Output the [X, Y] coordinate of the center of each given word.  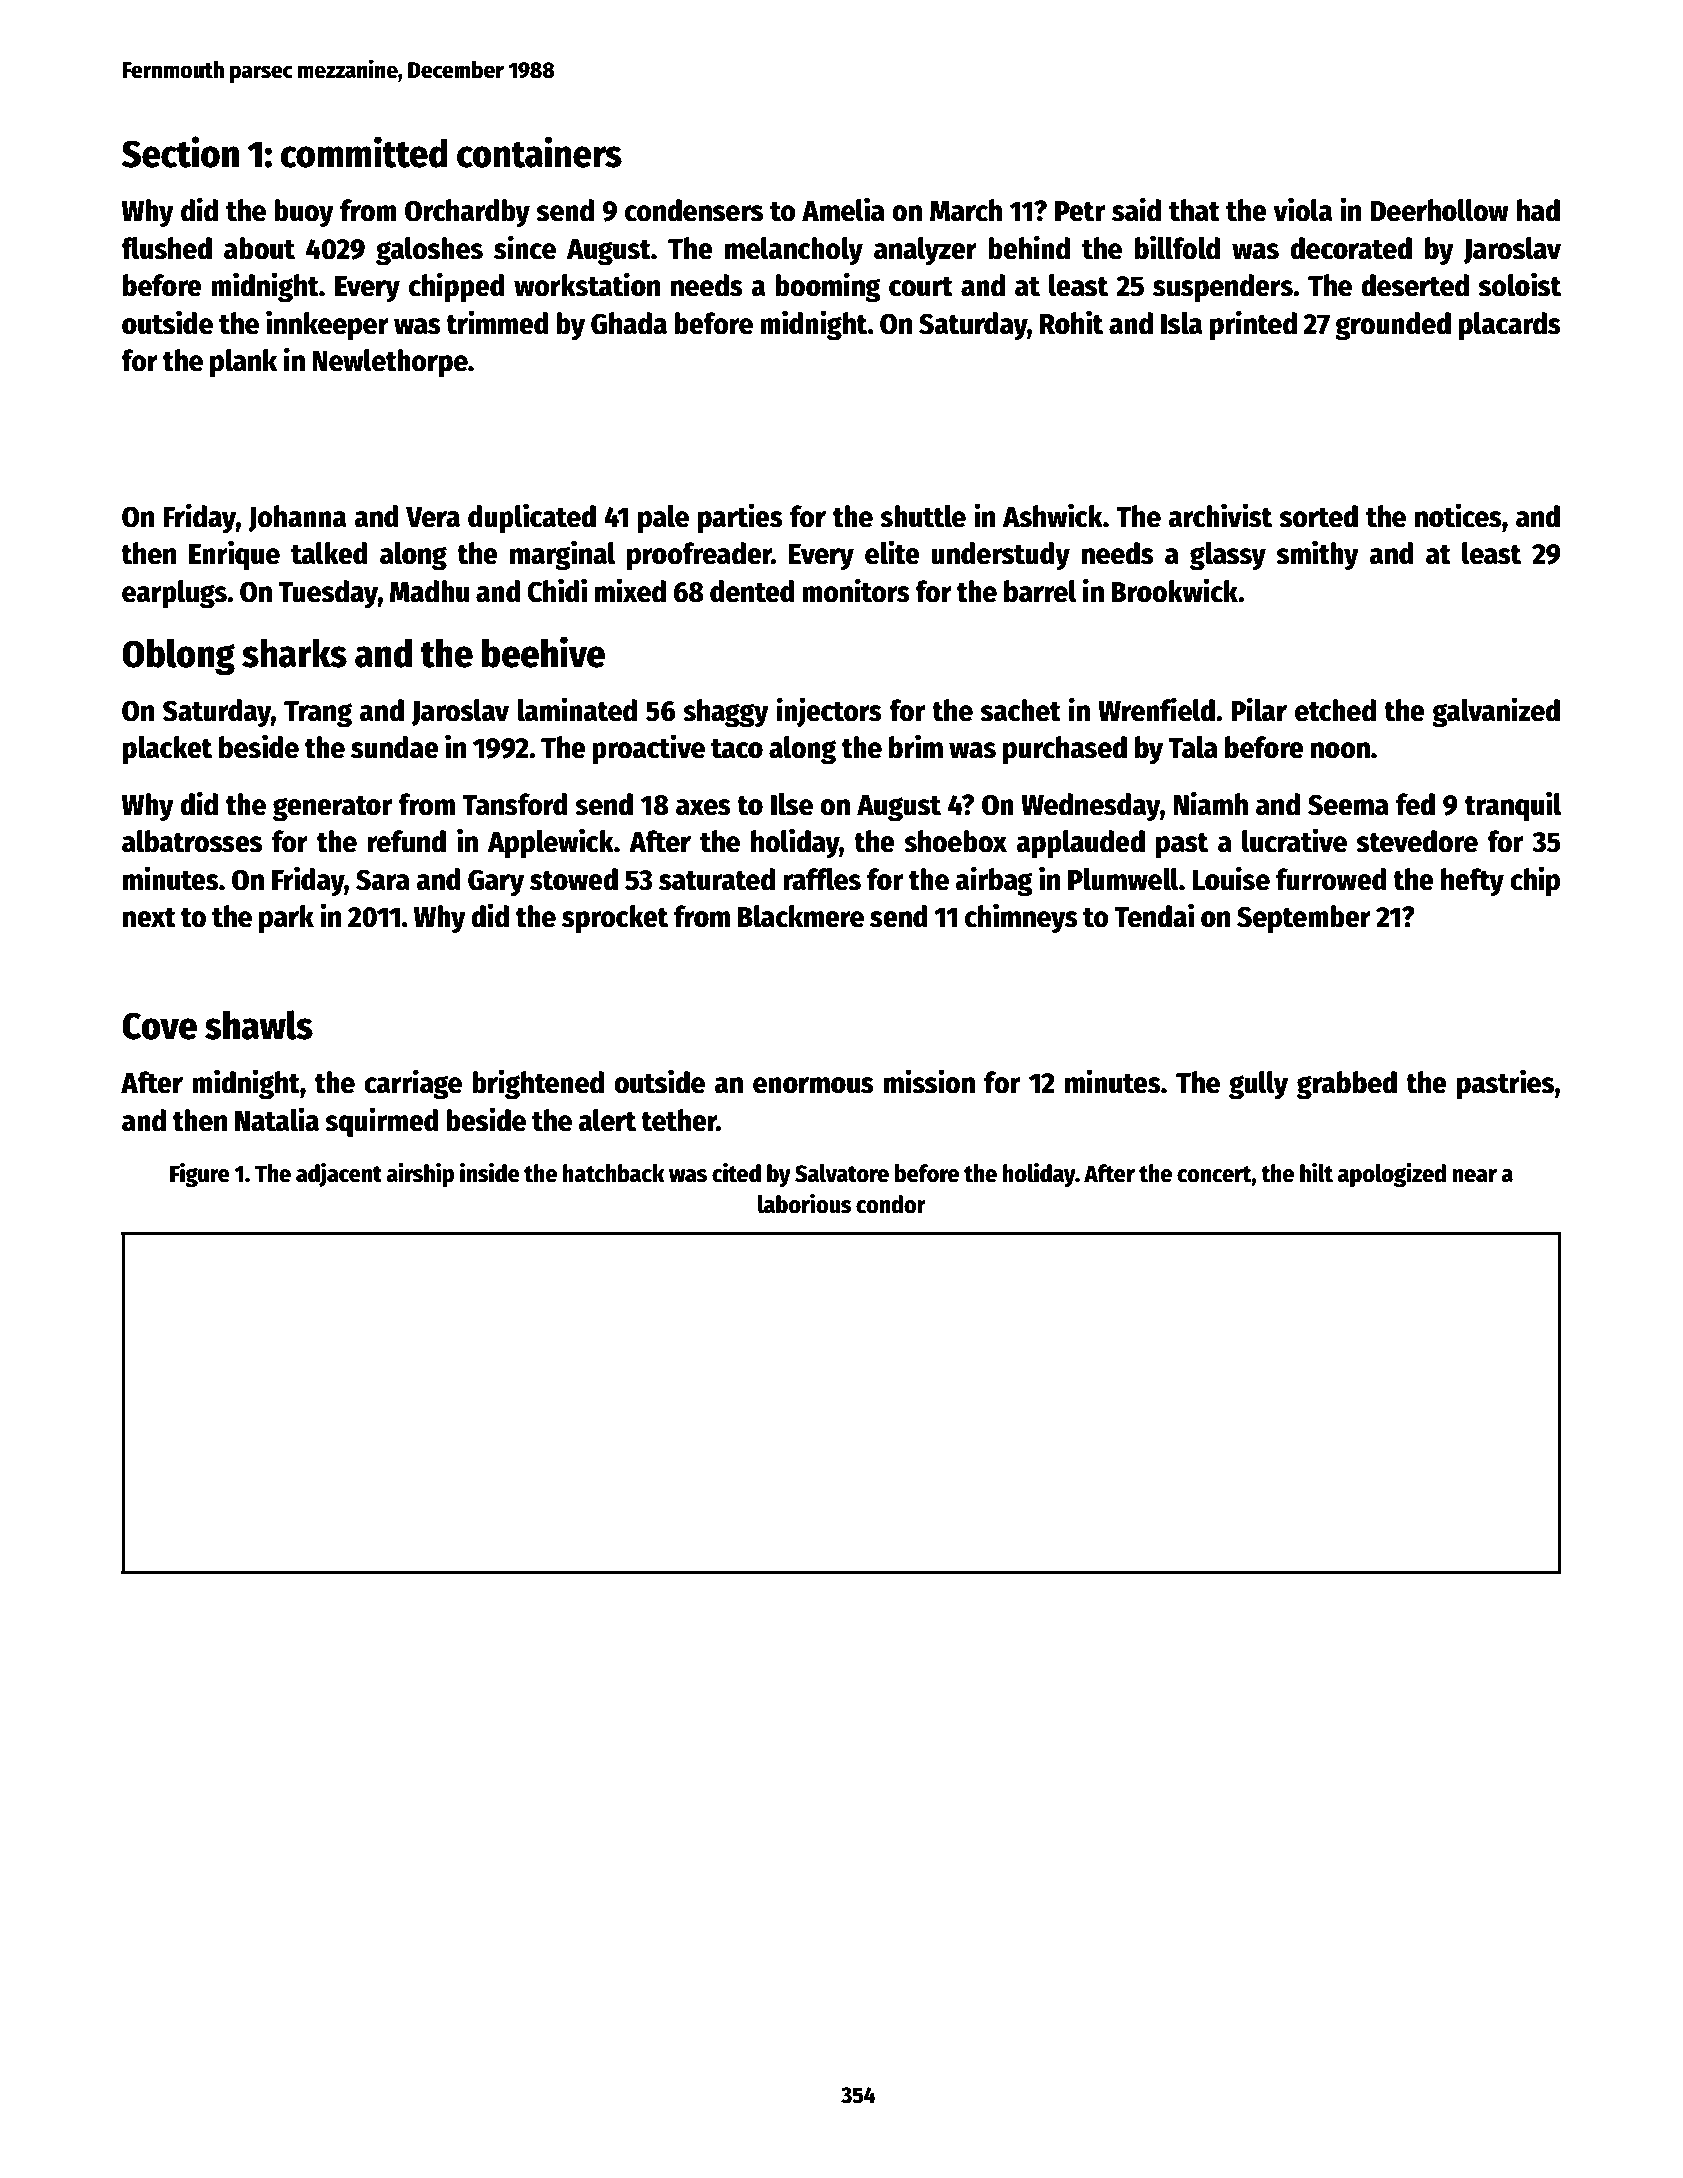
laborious [805, 1204]
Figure [200, 1175]
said [1136, 209]
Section [180, 152]
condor [891, 1204]
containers [539, 152]
